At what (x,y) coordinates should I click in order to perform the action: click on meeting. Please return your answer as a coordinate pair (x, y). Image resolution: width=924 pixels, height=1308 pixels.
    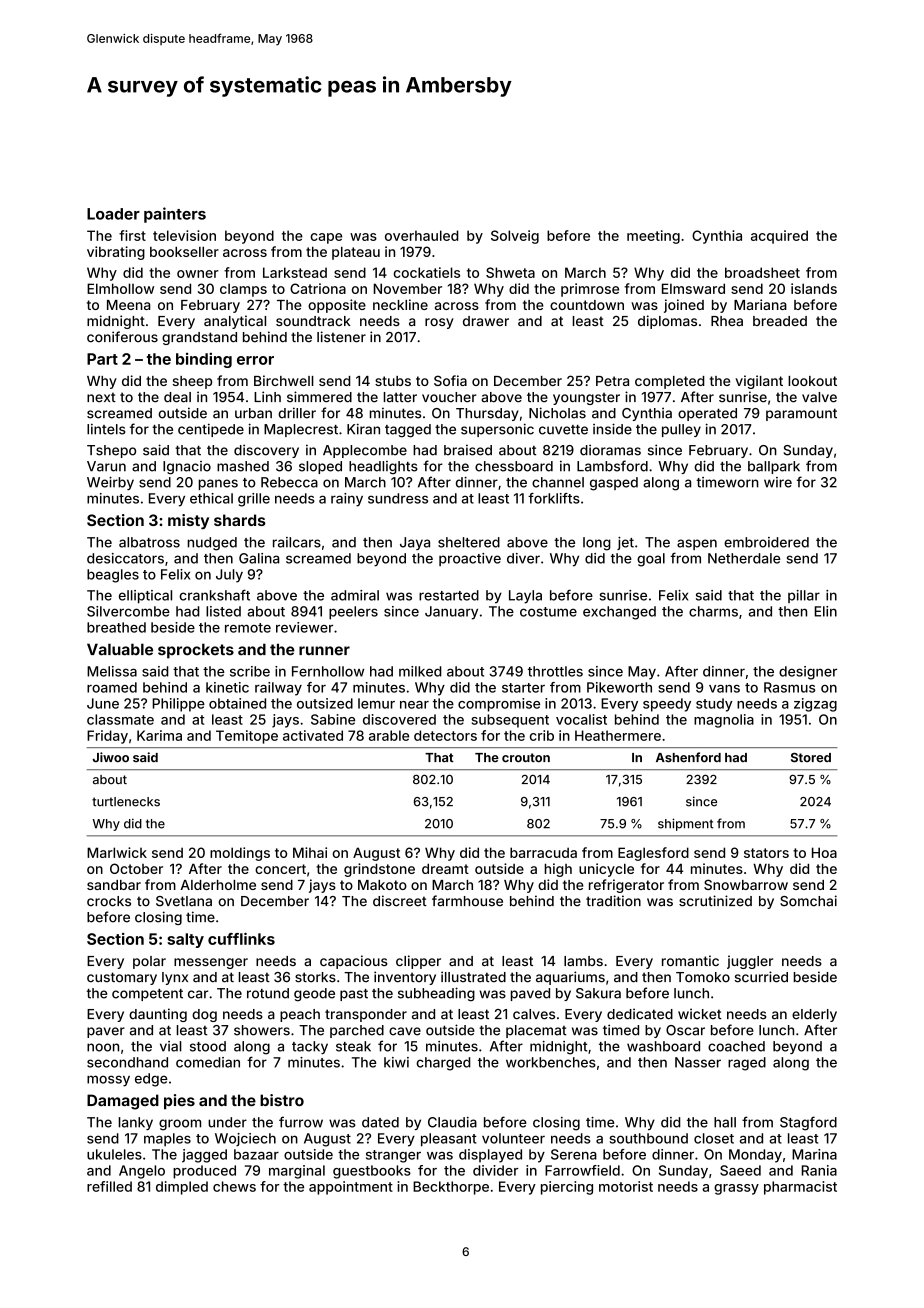
    Looking at the image, I should click on (653, 237).
